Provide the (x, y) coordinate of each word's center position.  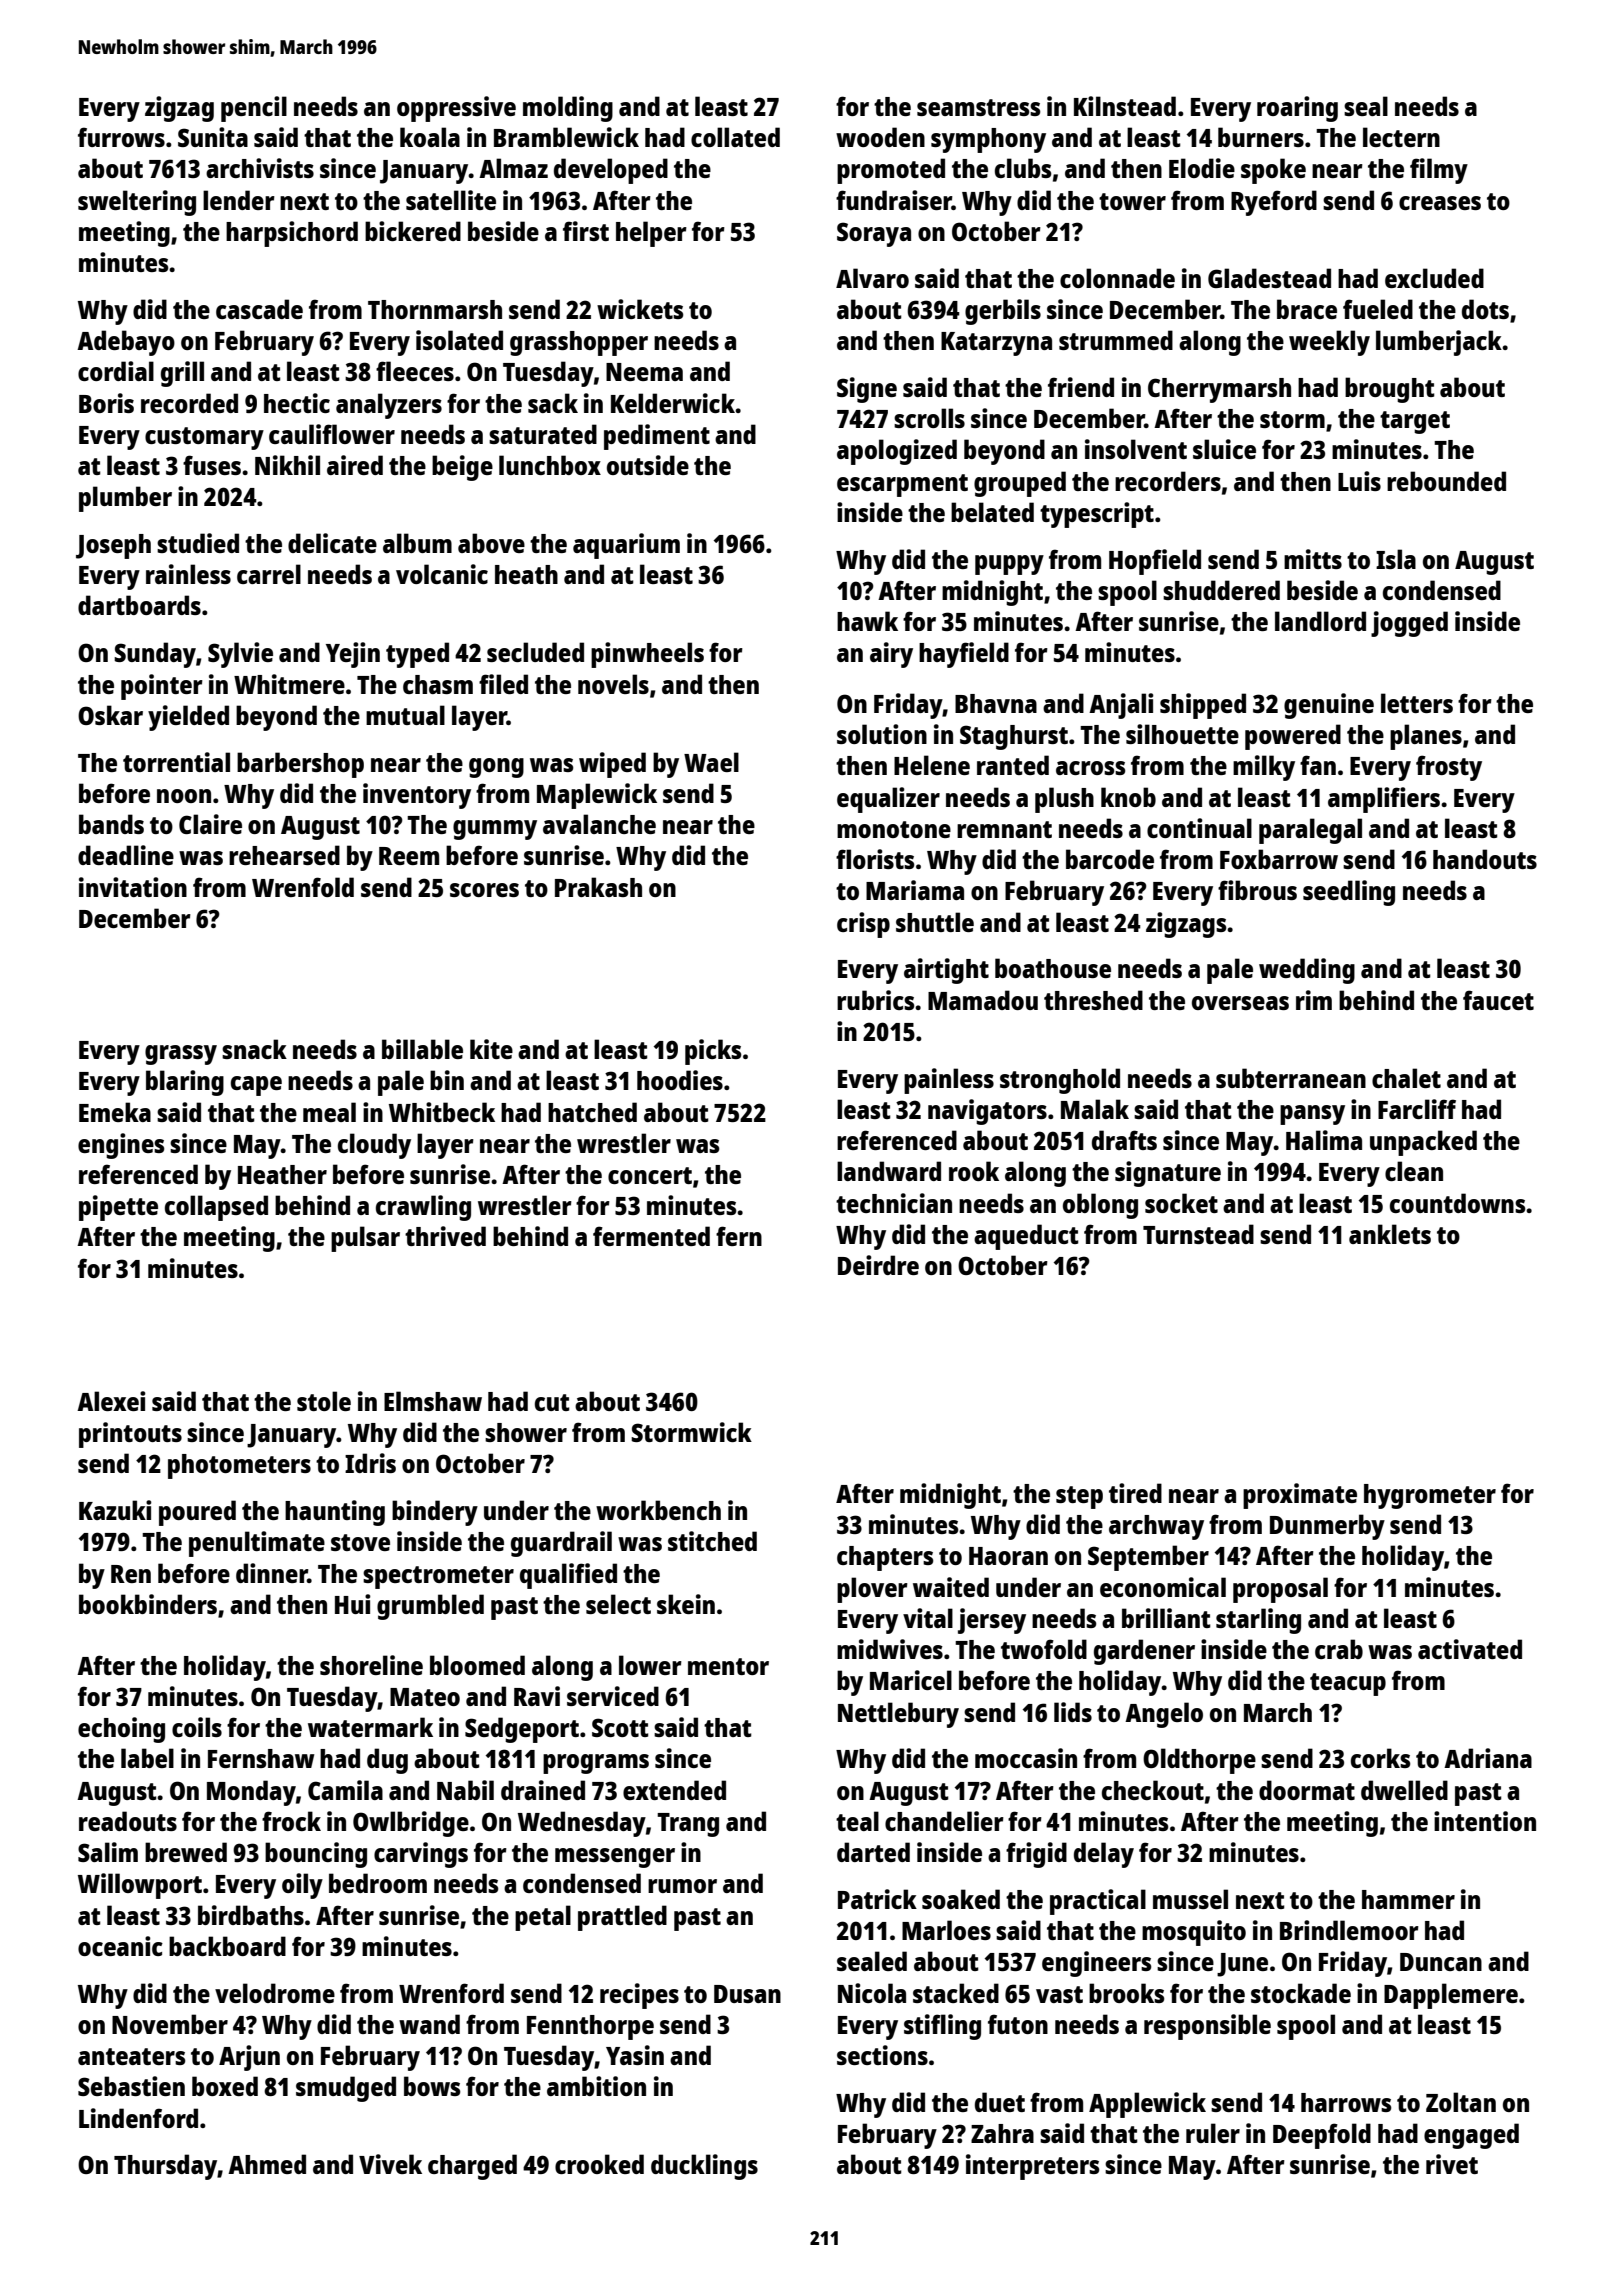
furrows (121, 137)
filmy (1439, 171)
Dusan (747, 1994)
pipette (118, 1208)
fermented (651, 1236)
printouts (130, 1435)
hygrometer (1430, 1496)
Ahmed (267, 2164)
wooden (880, 137)
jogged (1409, 624)
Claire (210, 824)
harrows (1346, 2102)
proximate (1300, 1496)
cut (552, 1402)
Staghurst (1014, 737)
